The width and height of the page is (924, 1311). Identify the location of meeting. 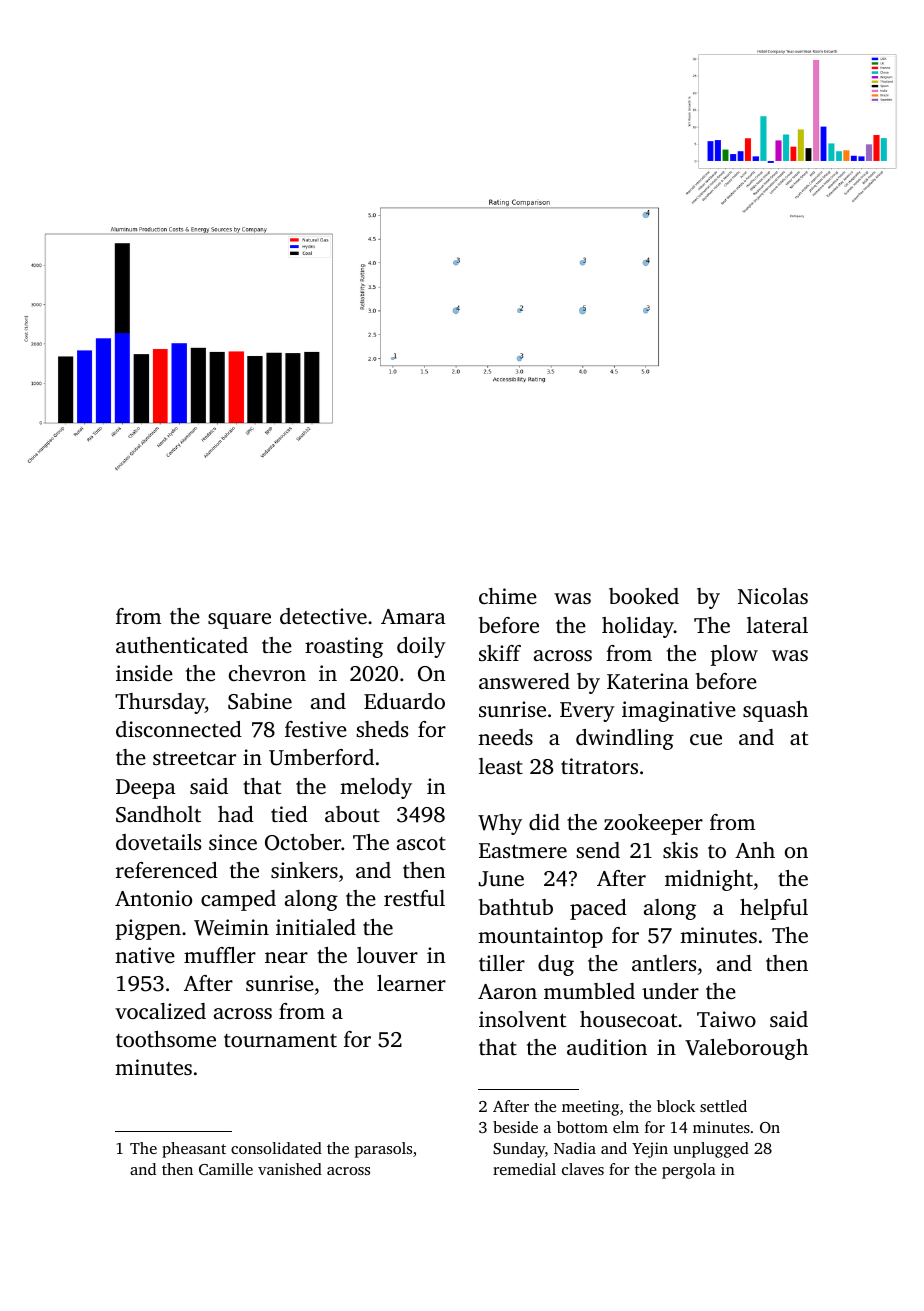
(590, 1108).
